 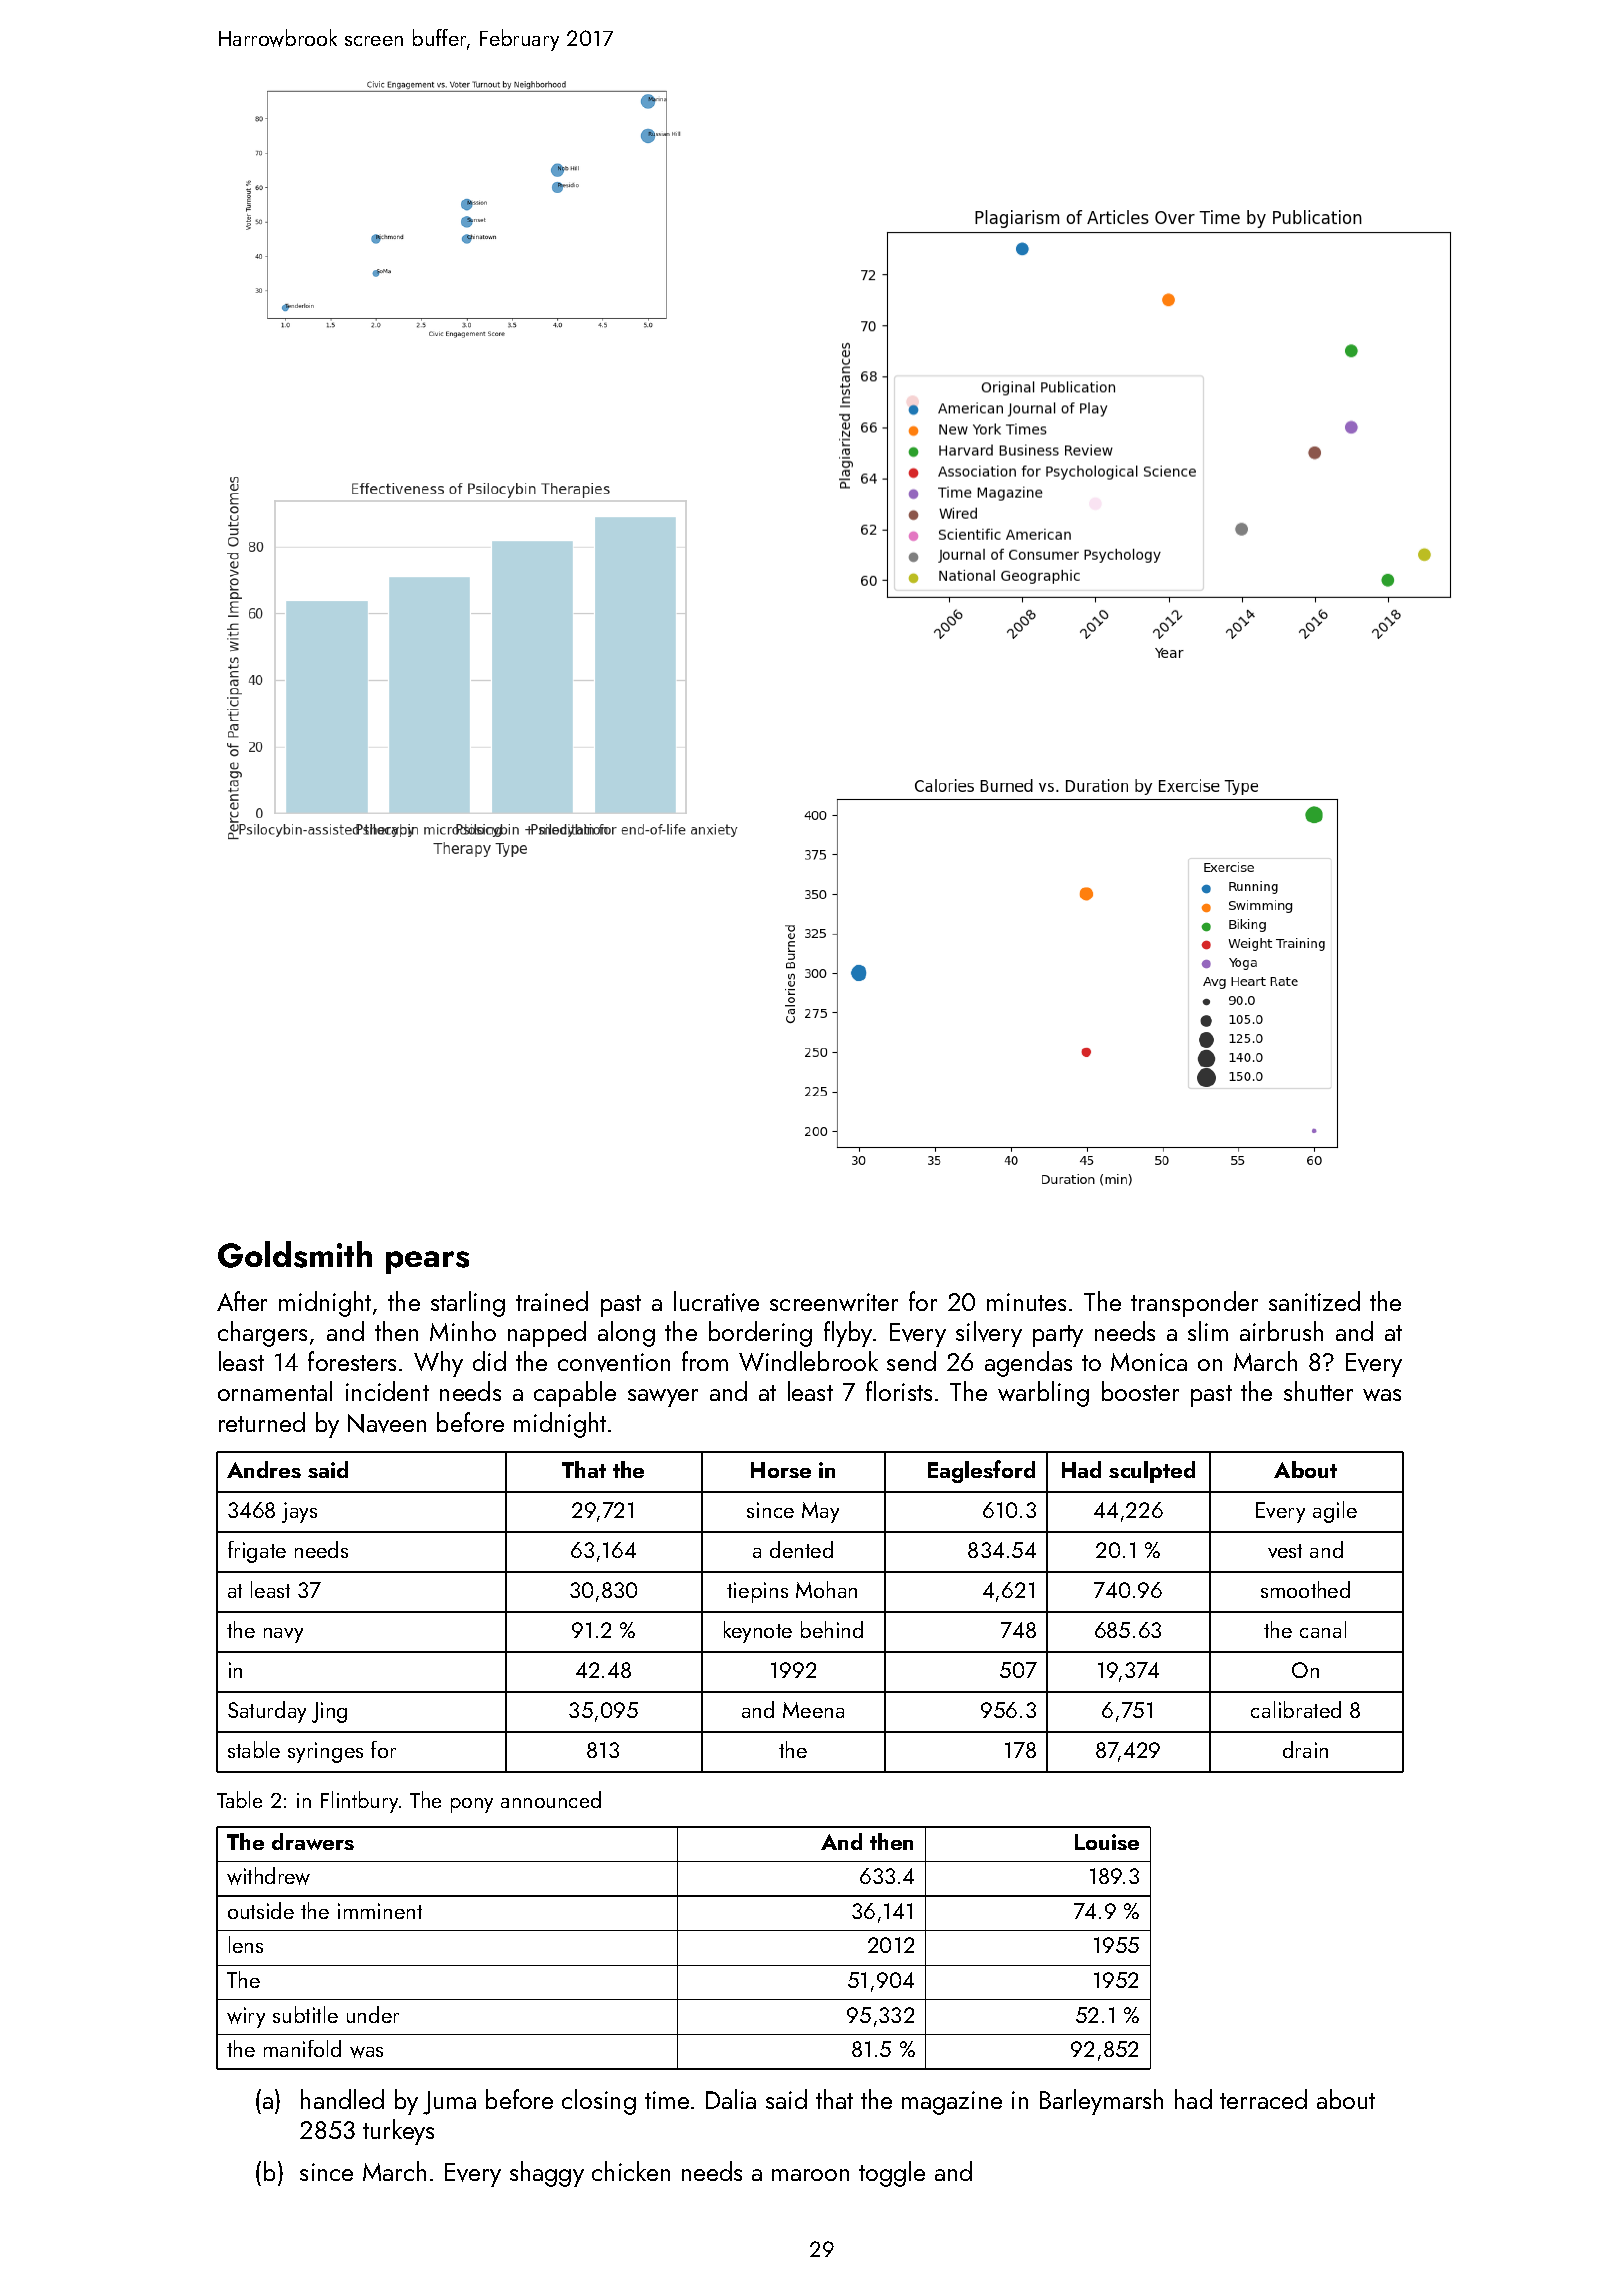 I want to click on navy, so click(x=283, y=1635).
